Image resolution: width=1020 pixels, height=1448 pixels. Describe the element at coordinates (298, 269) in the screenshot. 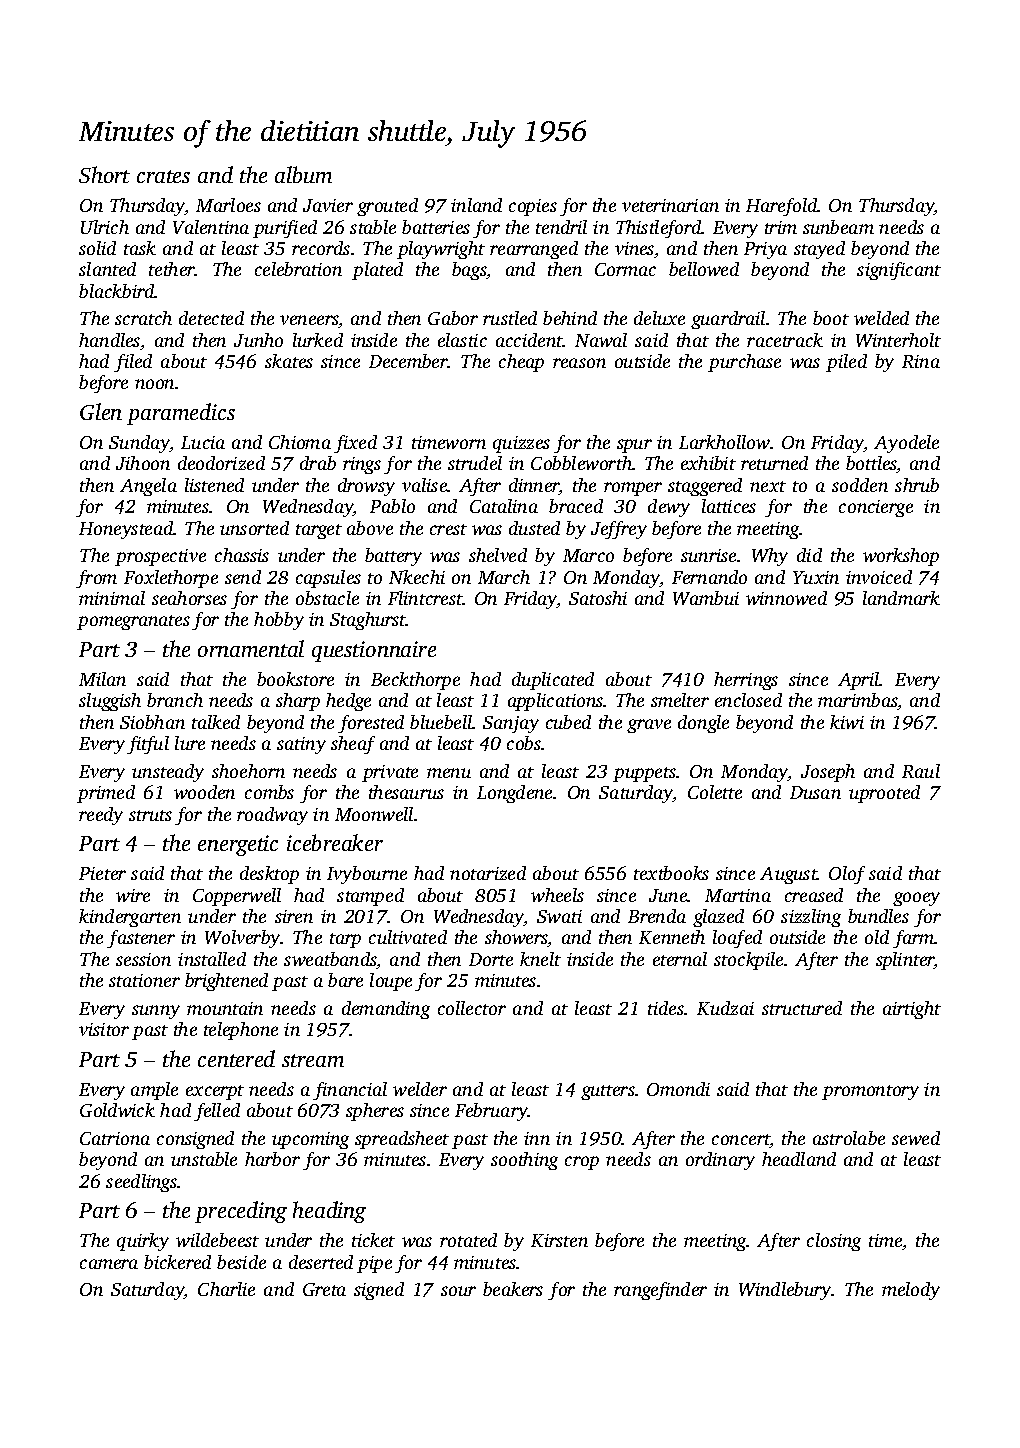

I see `celebration` at that location.
